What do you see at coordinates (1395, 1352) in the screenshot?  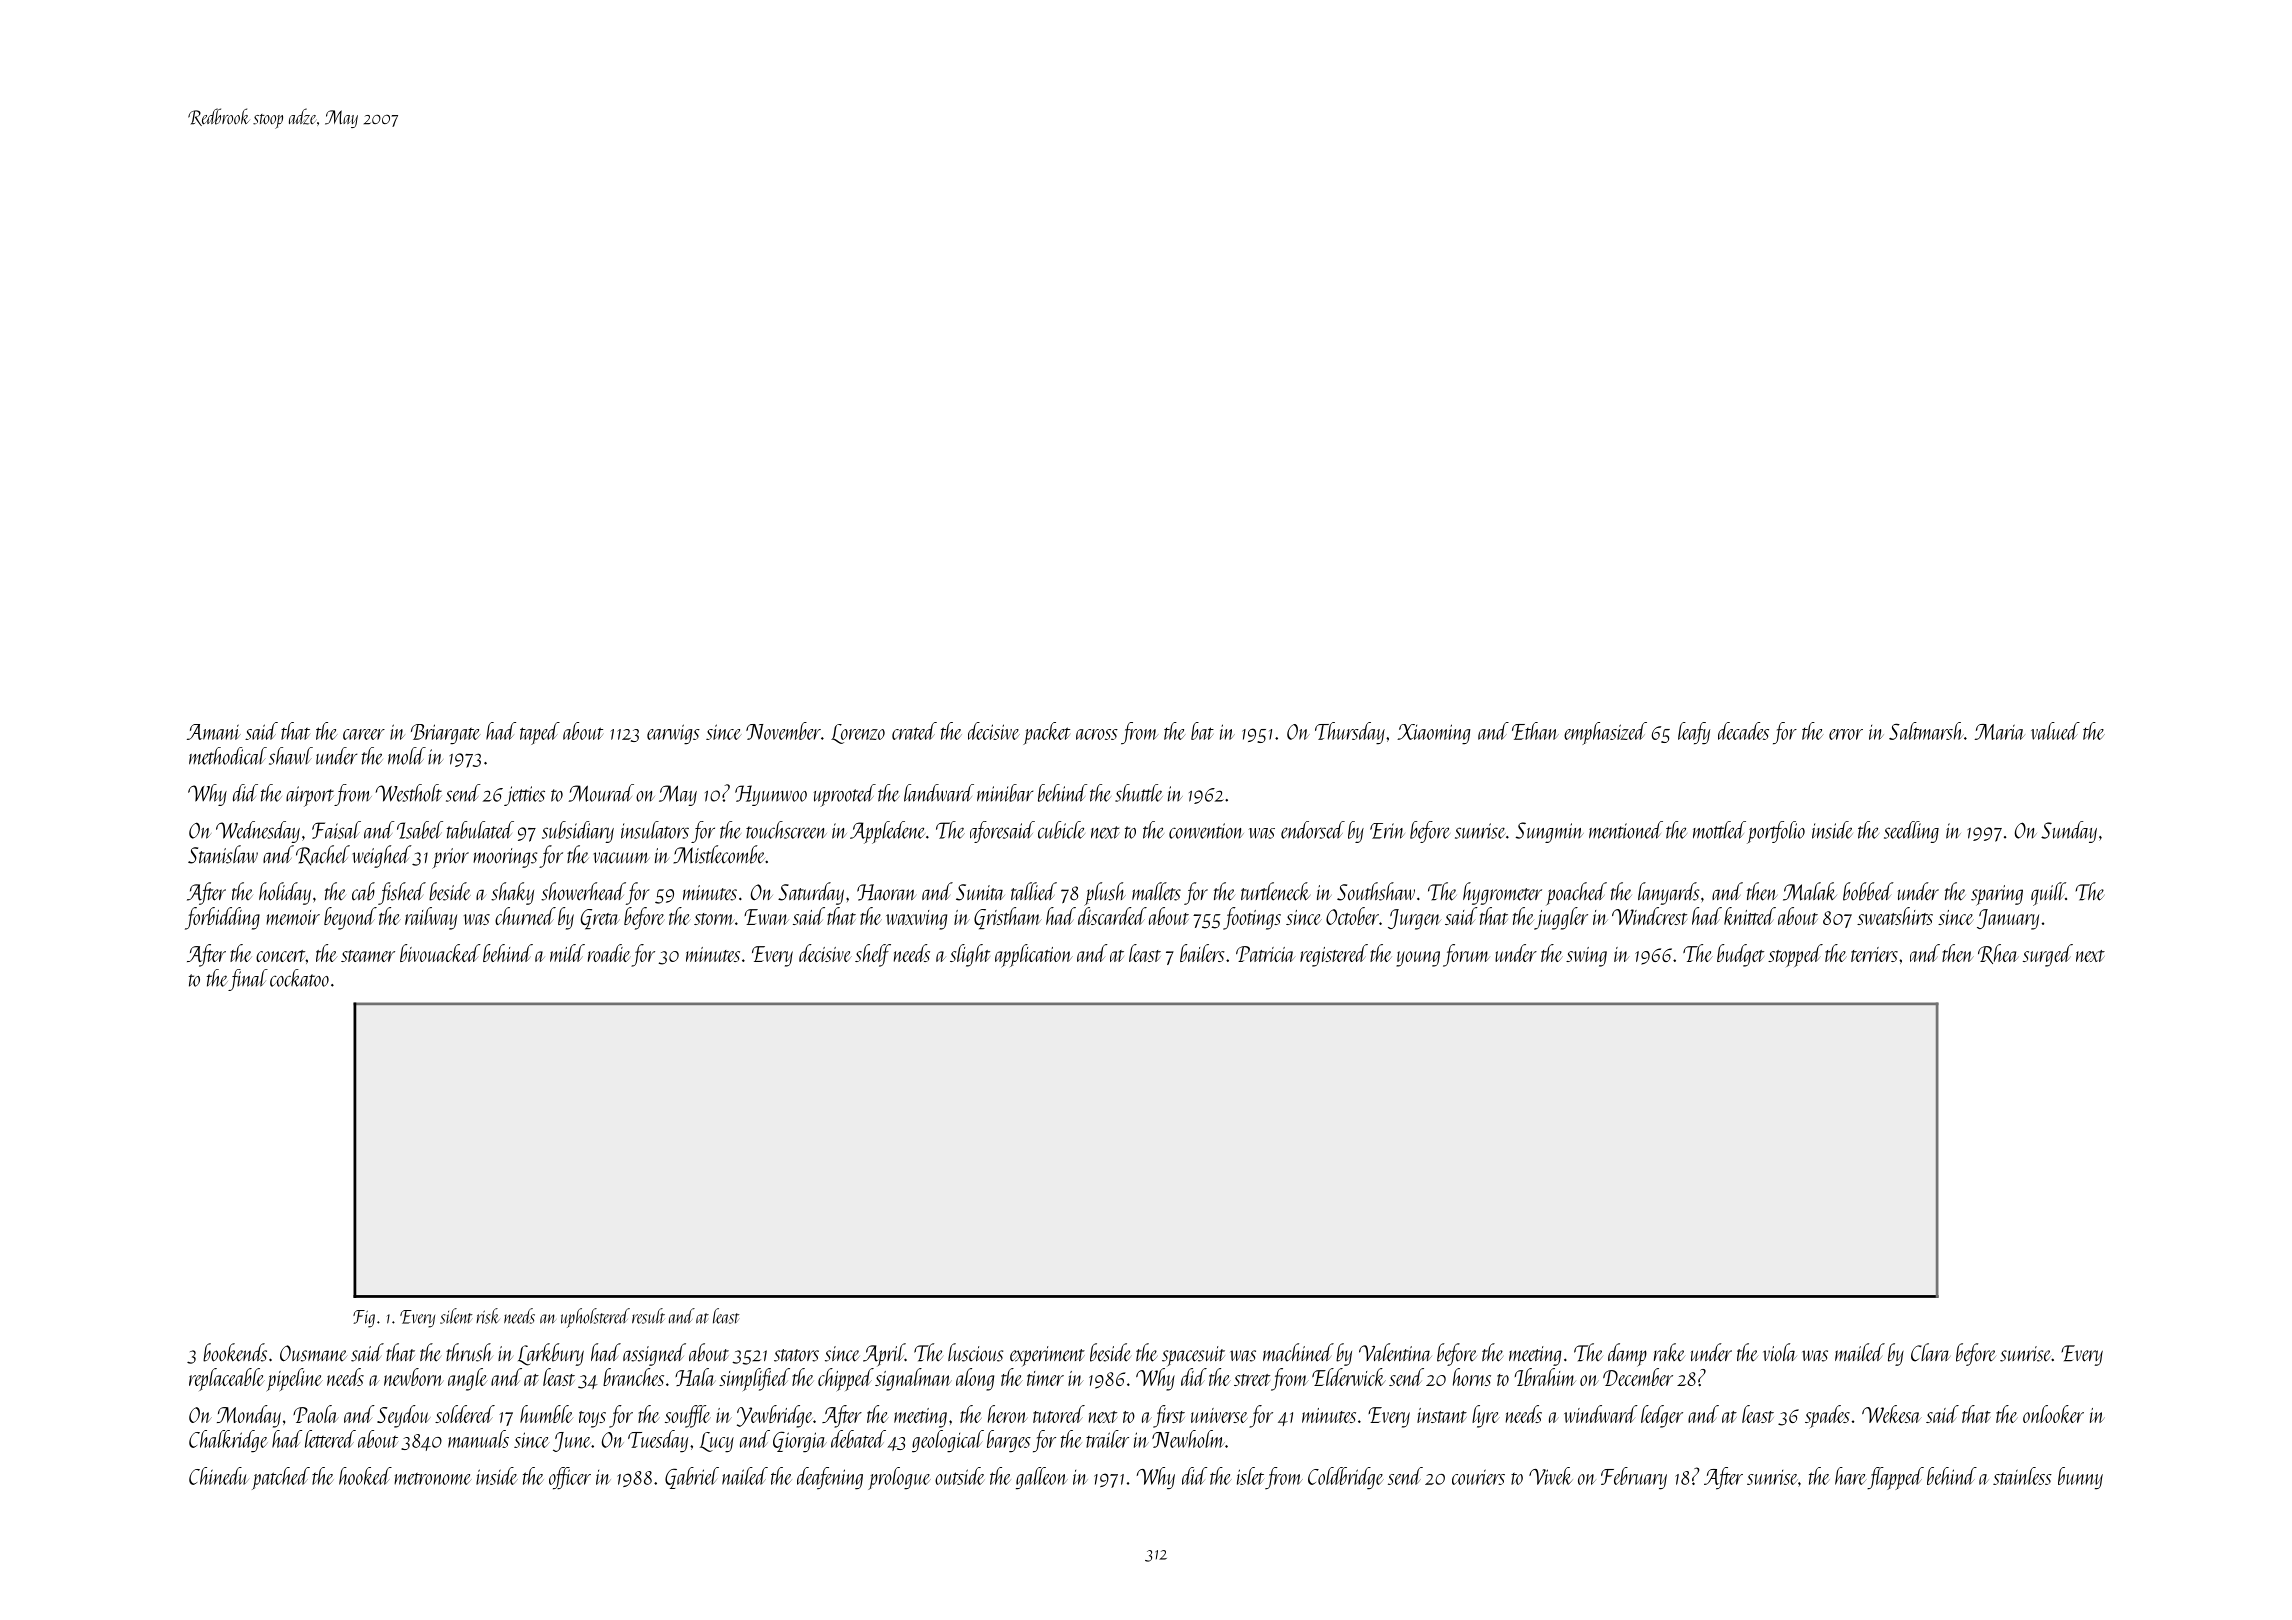 I see `Valentina` at bounding box center [1395, 1352].
